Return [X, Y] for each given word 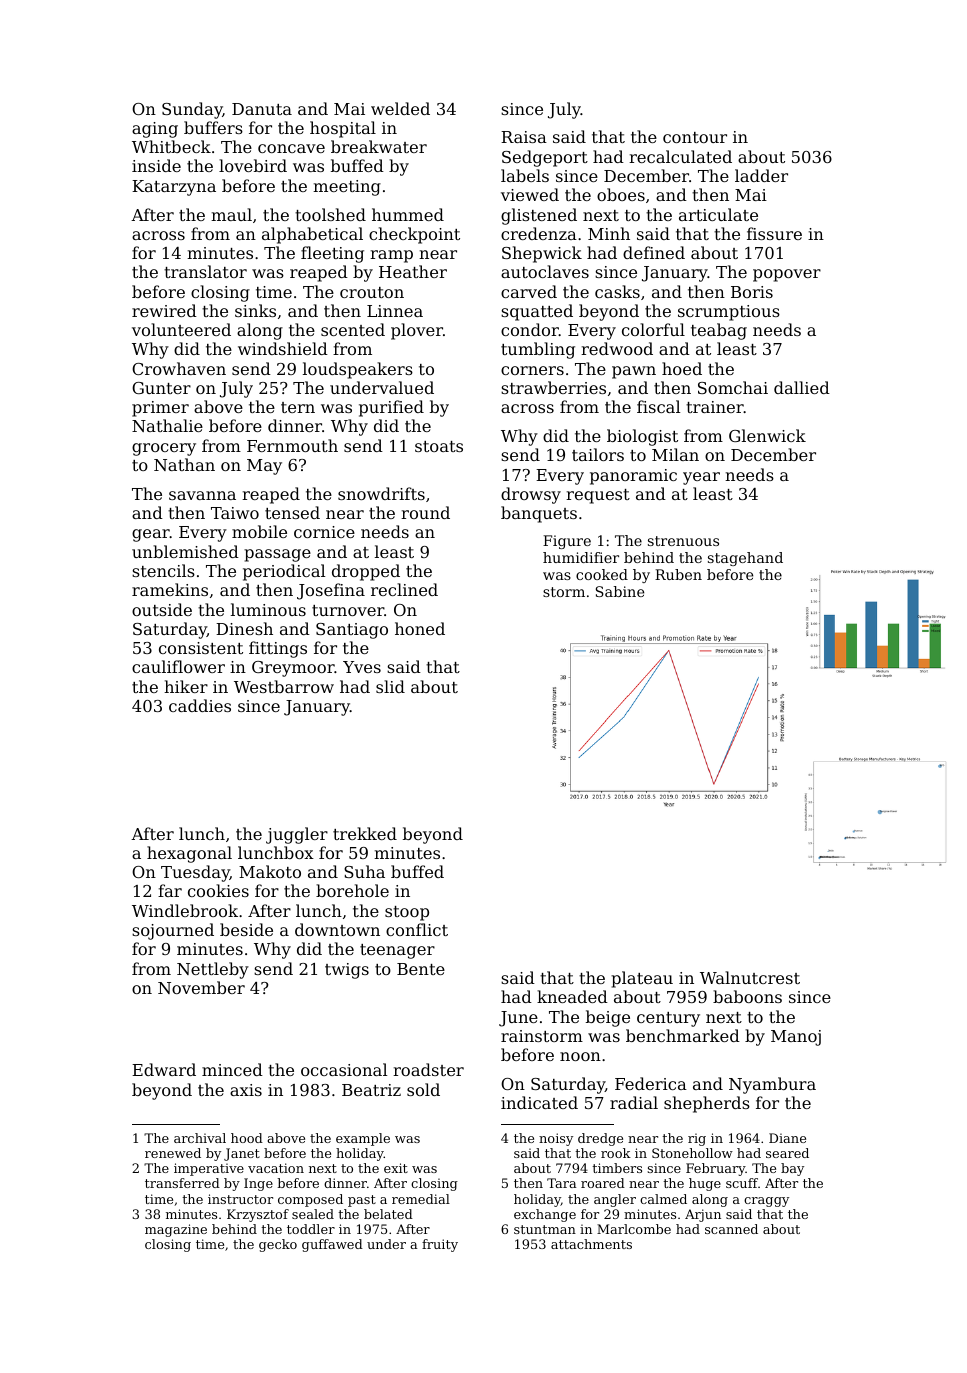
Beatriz [371, 1090]
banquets [539, 514]
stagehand [745, 559]
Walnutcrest [750, 977]
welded [400, 108]
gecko [278, 1245]
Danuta [262, 109]
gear [151, 535]
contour [695, 137]
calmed [663, 1199]
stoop [407, 913]
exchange [545, 1215]
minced [232, 1069]
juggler [297, 835]
